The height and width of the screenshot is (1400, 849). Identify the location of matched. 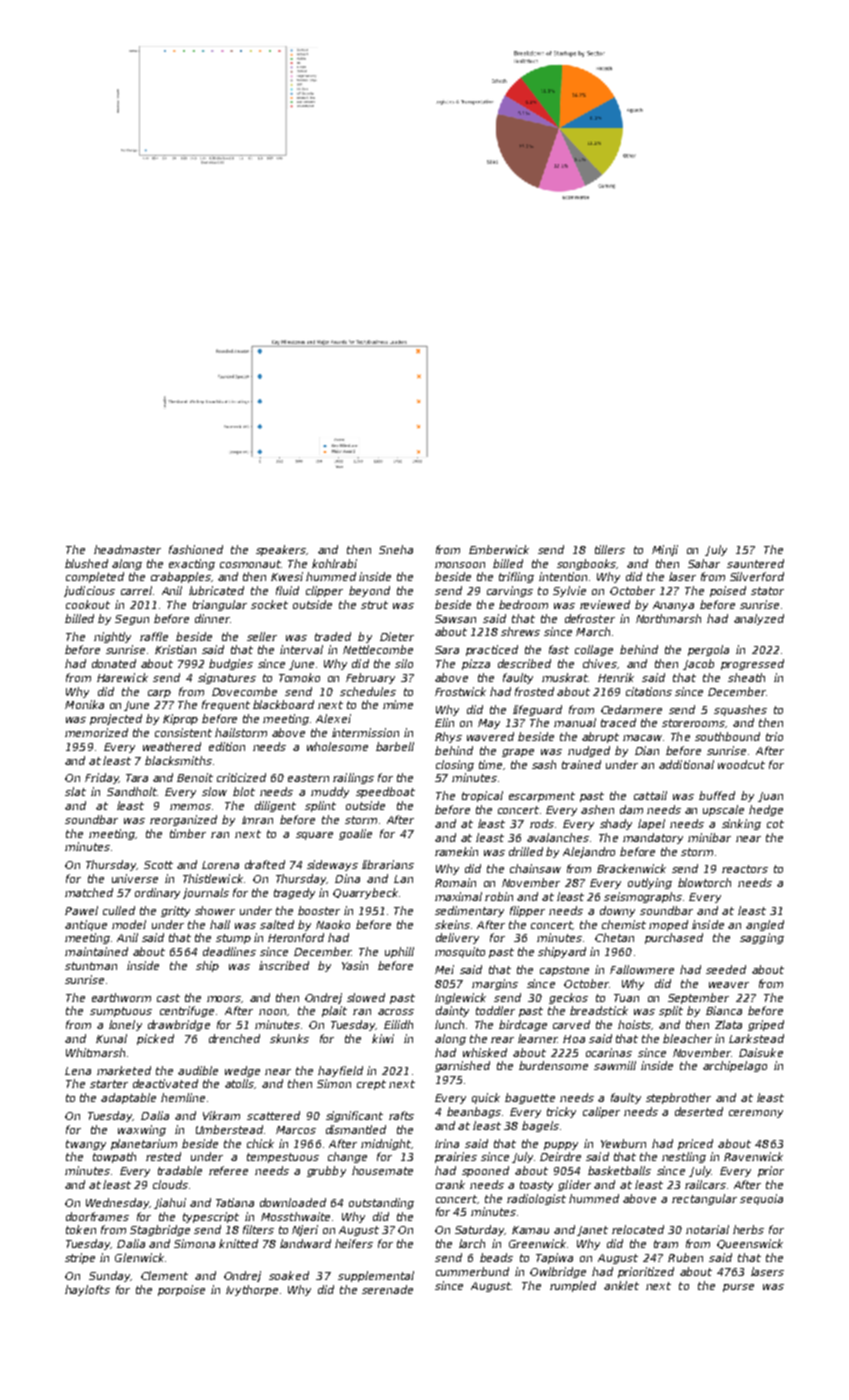
(89, 892).
